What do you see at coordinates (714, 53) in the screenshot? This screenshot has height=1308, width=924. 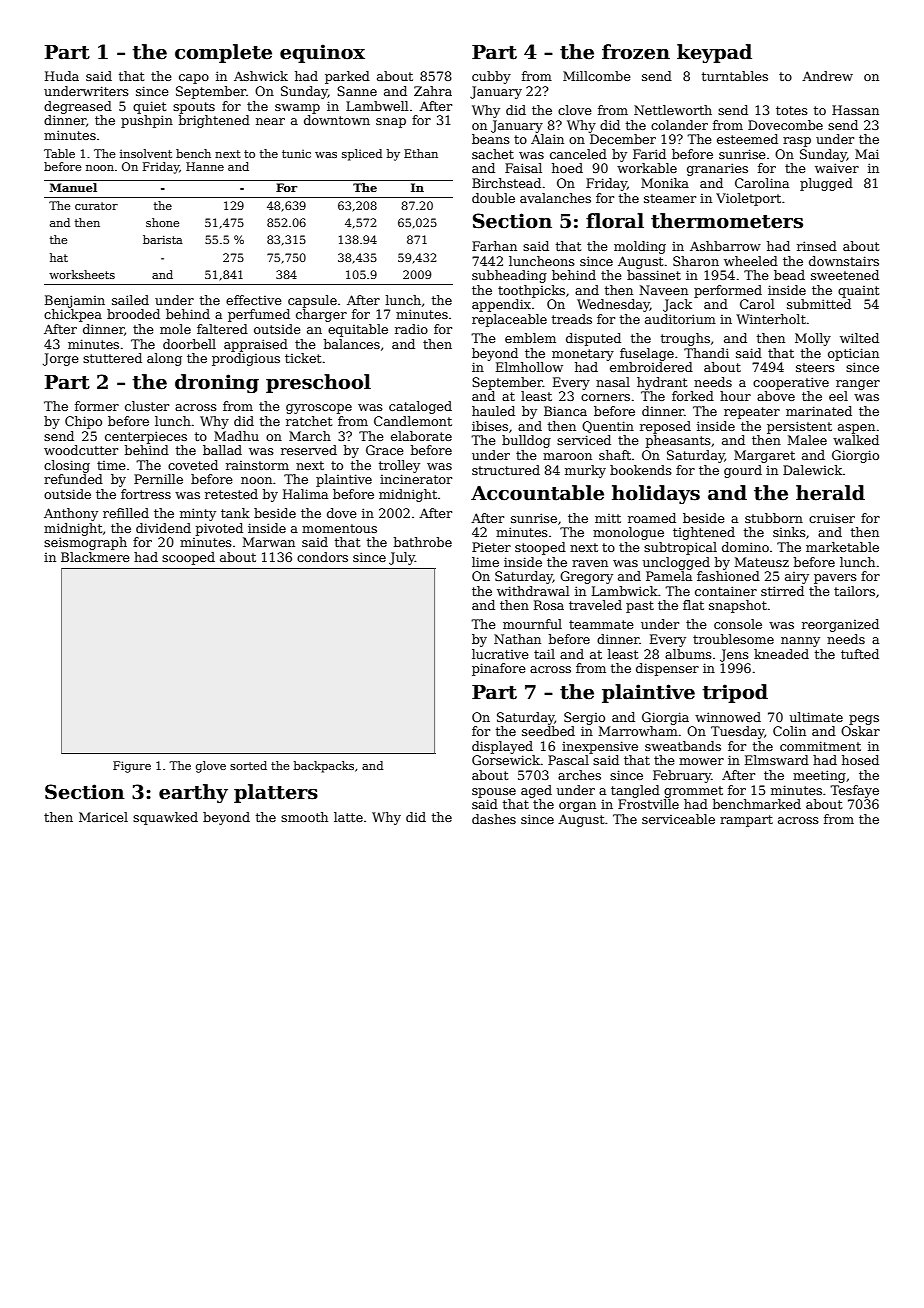 I see `keypad` at bounding box center [714, 53].
